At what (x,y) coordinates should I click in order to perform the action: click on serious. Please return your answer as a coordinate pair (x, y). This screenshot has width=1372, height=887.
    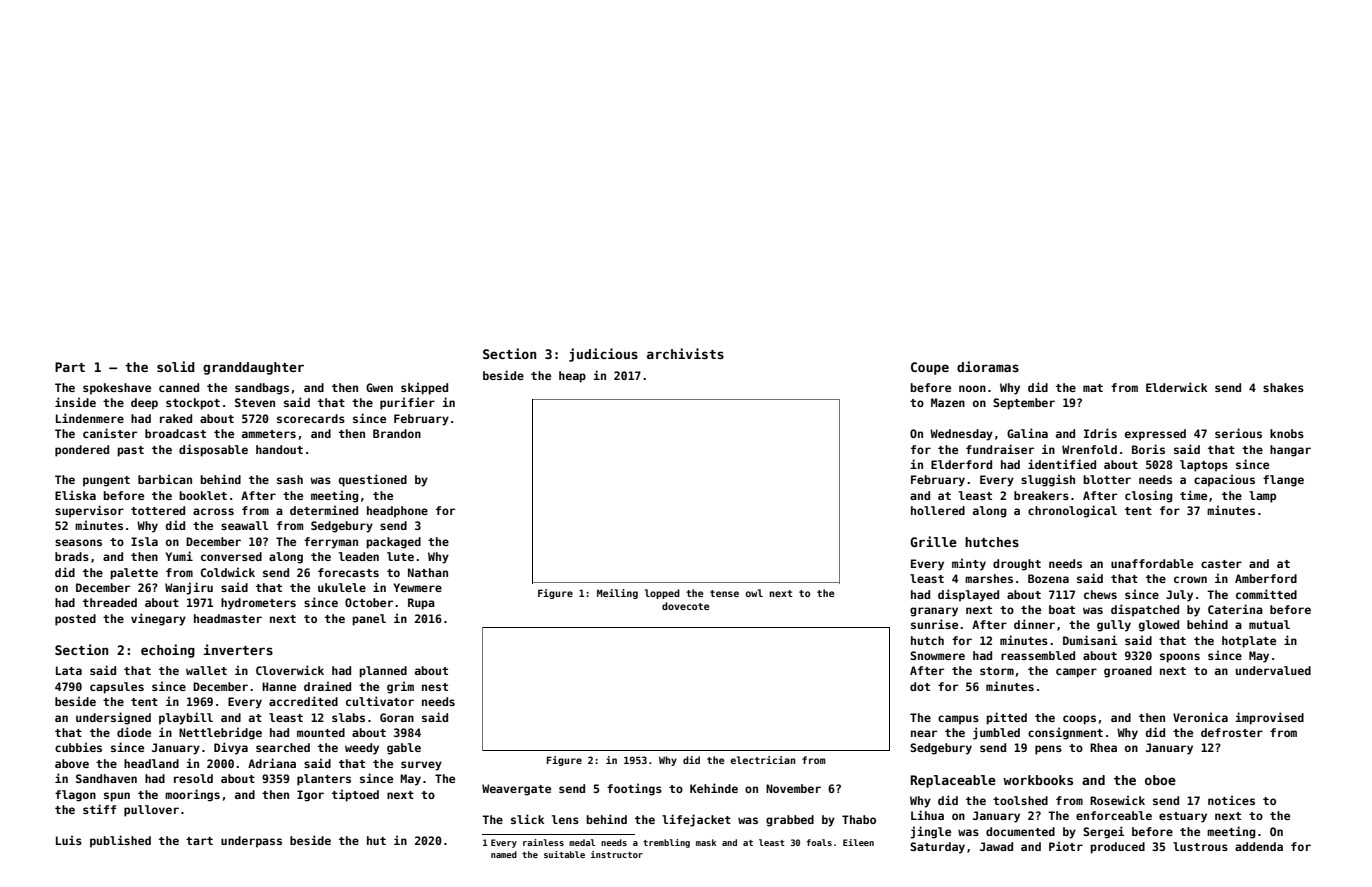
    Looking at the image, I should click on (1238, 433).
